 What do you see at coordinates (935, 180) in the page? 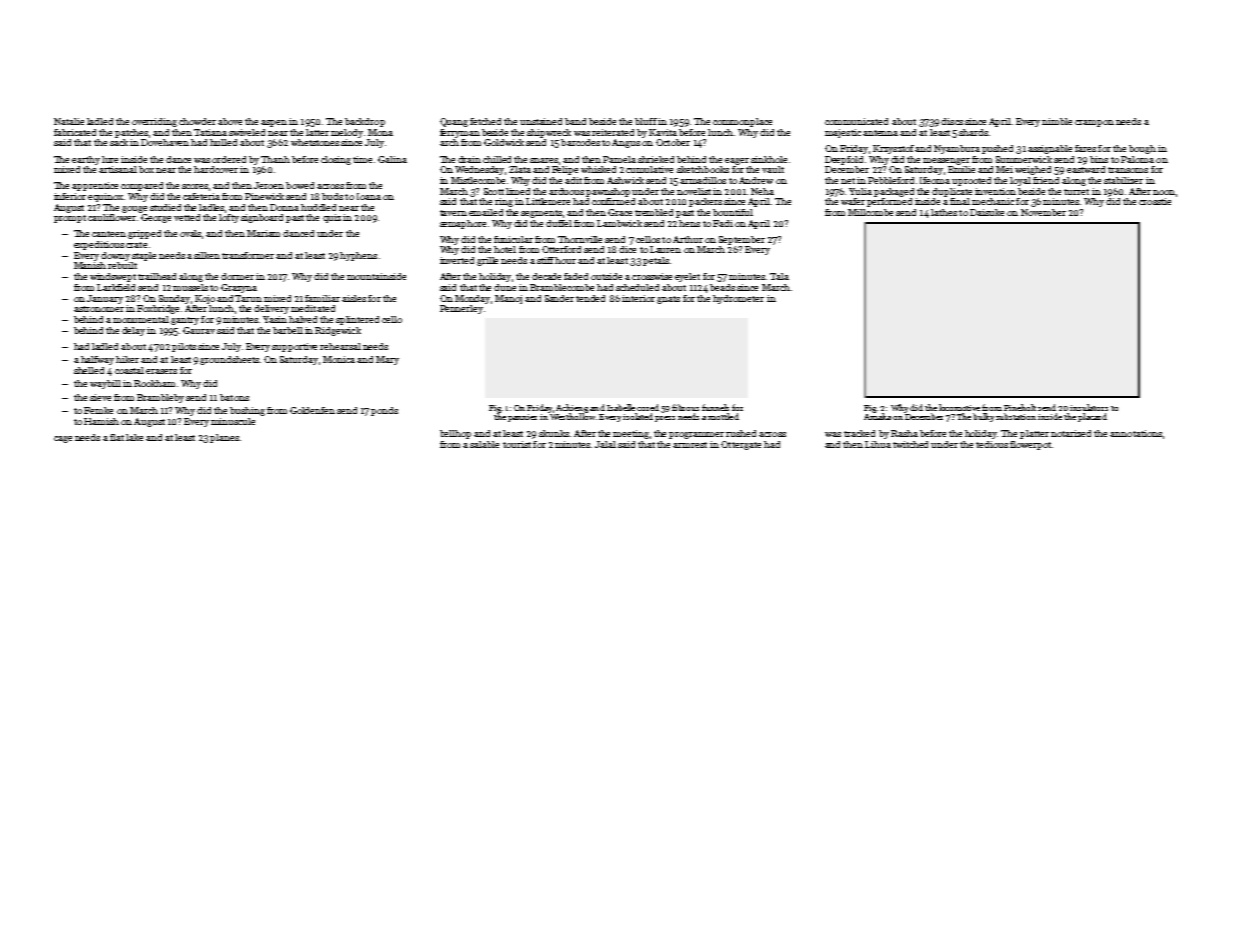
I see `Ifeoma` at bounding box center [935, 180].
